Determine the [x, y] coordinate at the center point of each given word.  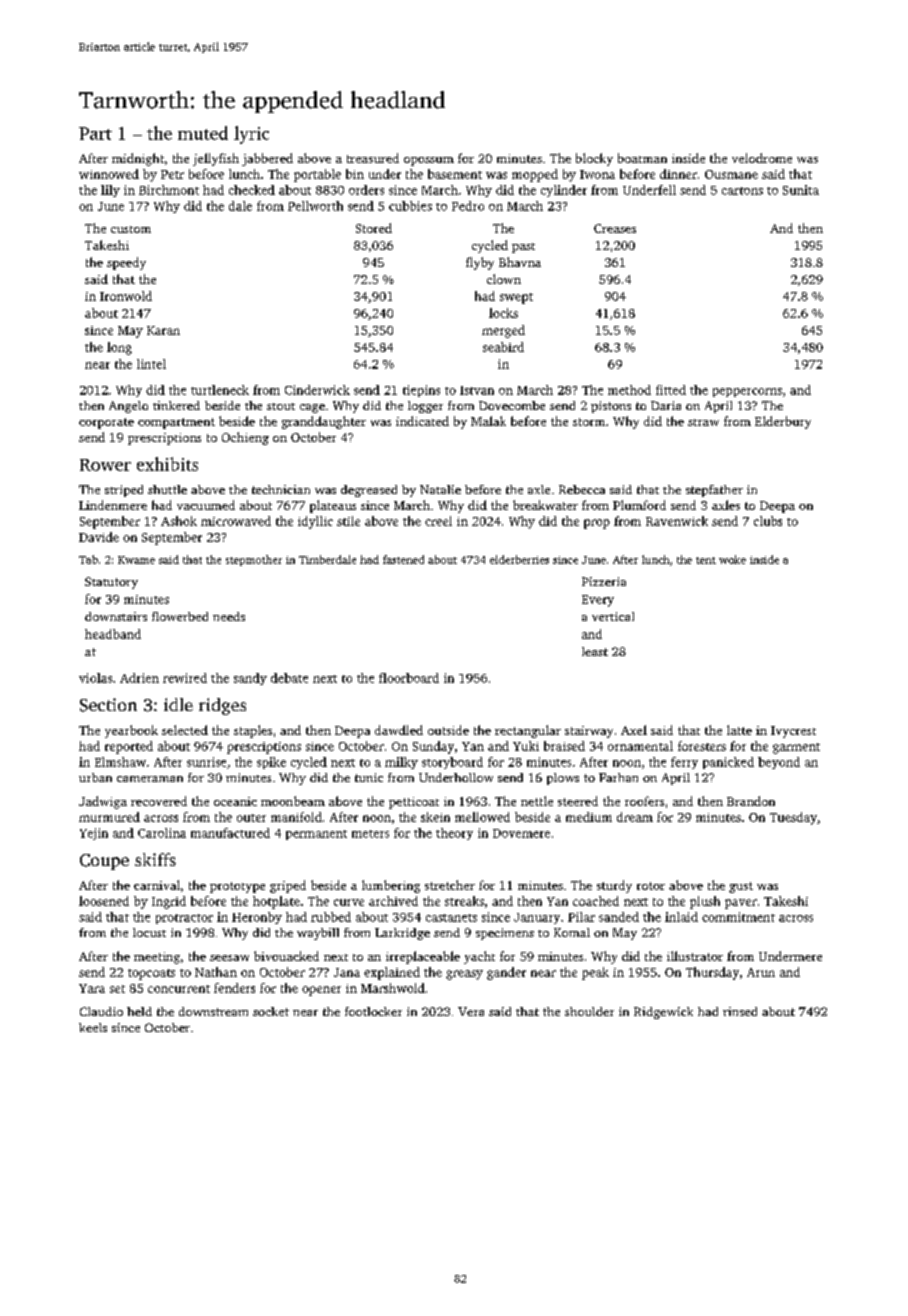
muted [203, 133]
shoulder [589, 1011]
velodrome [762, 158]
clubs [768, 521]
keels [93, 1027]
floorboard [409, 678]
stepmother [254, 560]
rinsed [740, 1011]
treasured [373, 158]
